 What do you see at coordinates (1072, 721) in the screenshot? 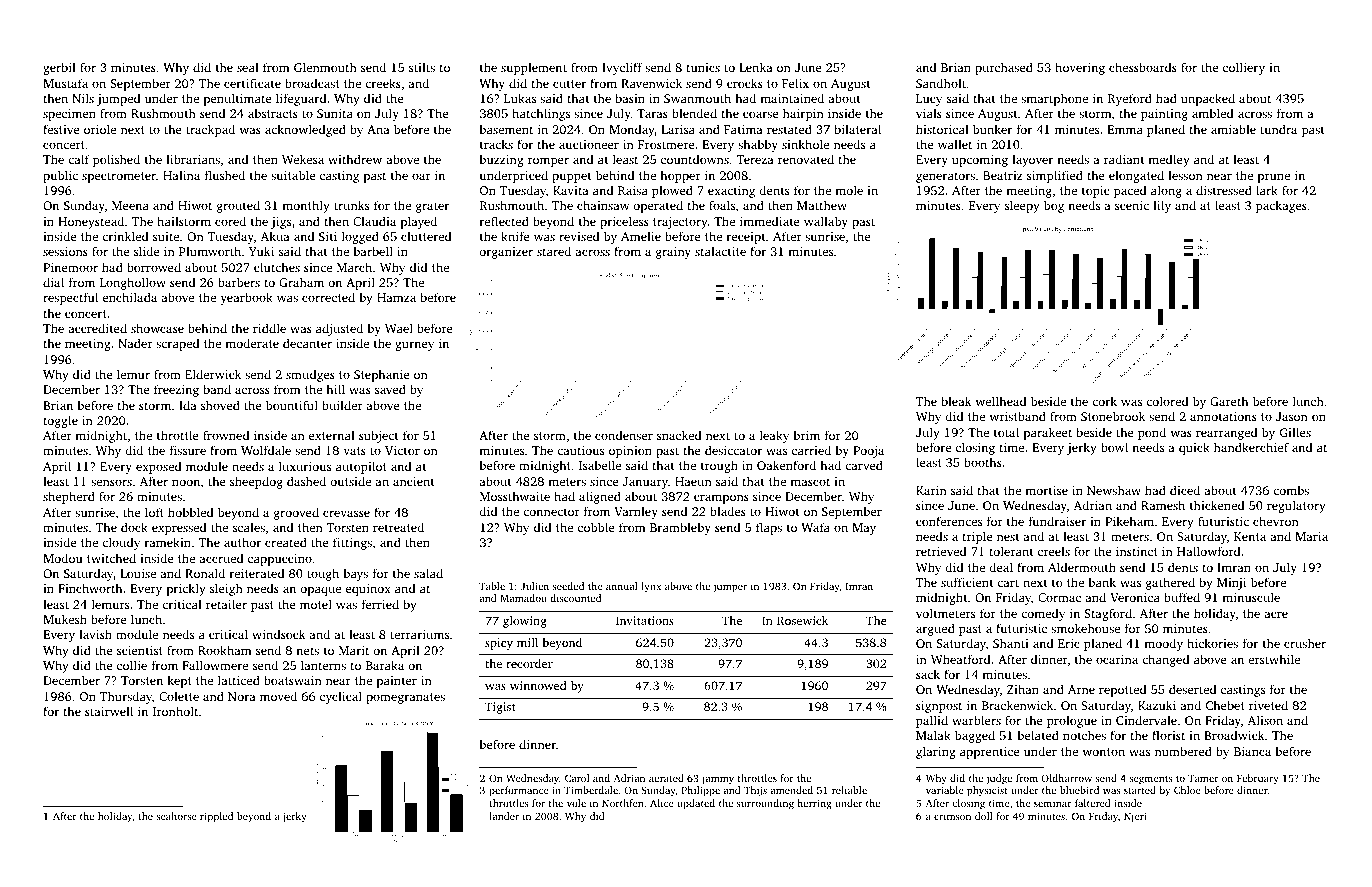
I see `prologue` at bounding box center [1072, 721].
